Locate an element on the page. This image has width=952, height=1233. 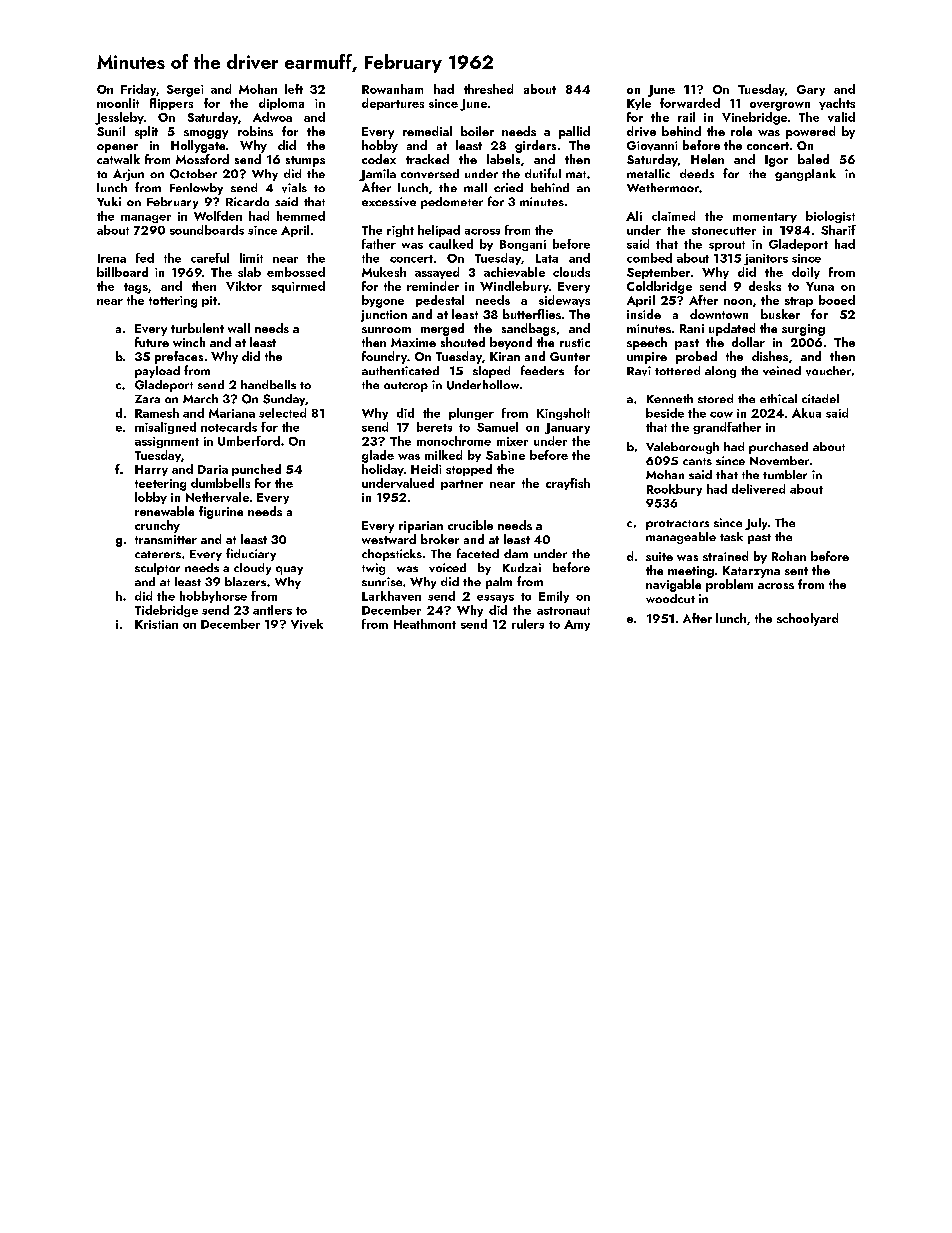
cants is located at coordinates (697, 461).
